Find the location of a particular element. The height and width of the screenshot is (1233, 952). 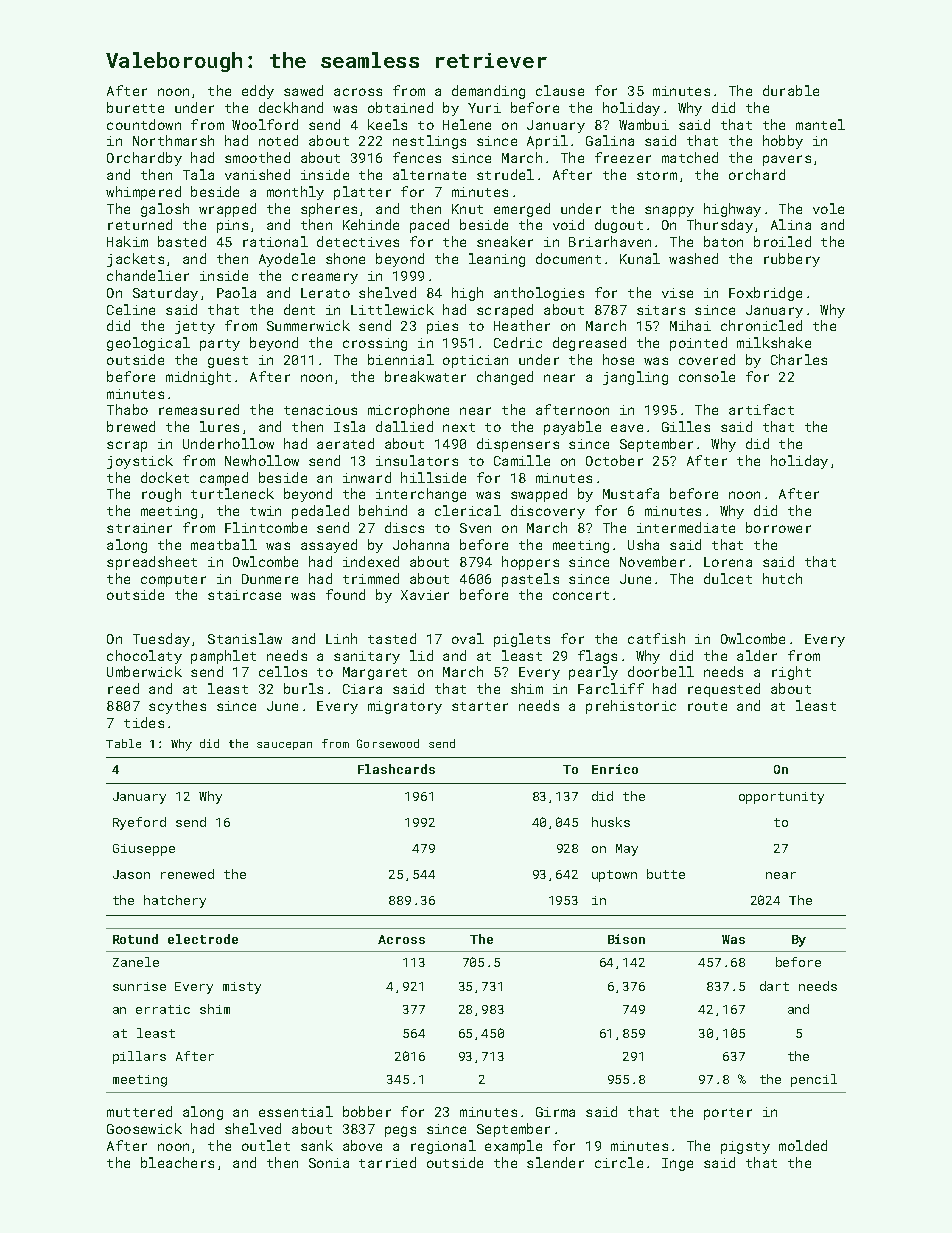

right is located at coordinates (791, 673).
